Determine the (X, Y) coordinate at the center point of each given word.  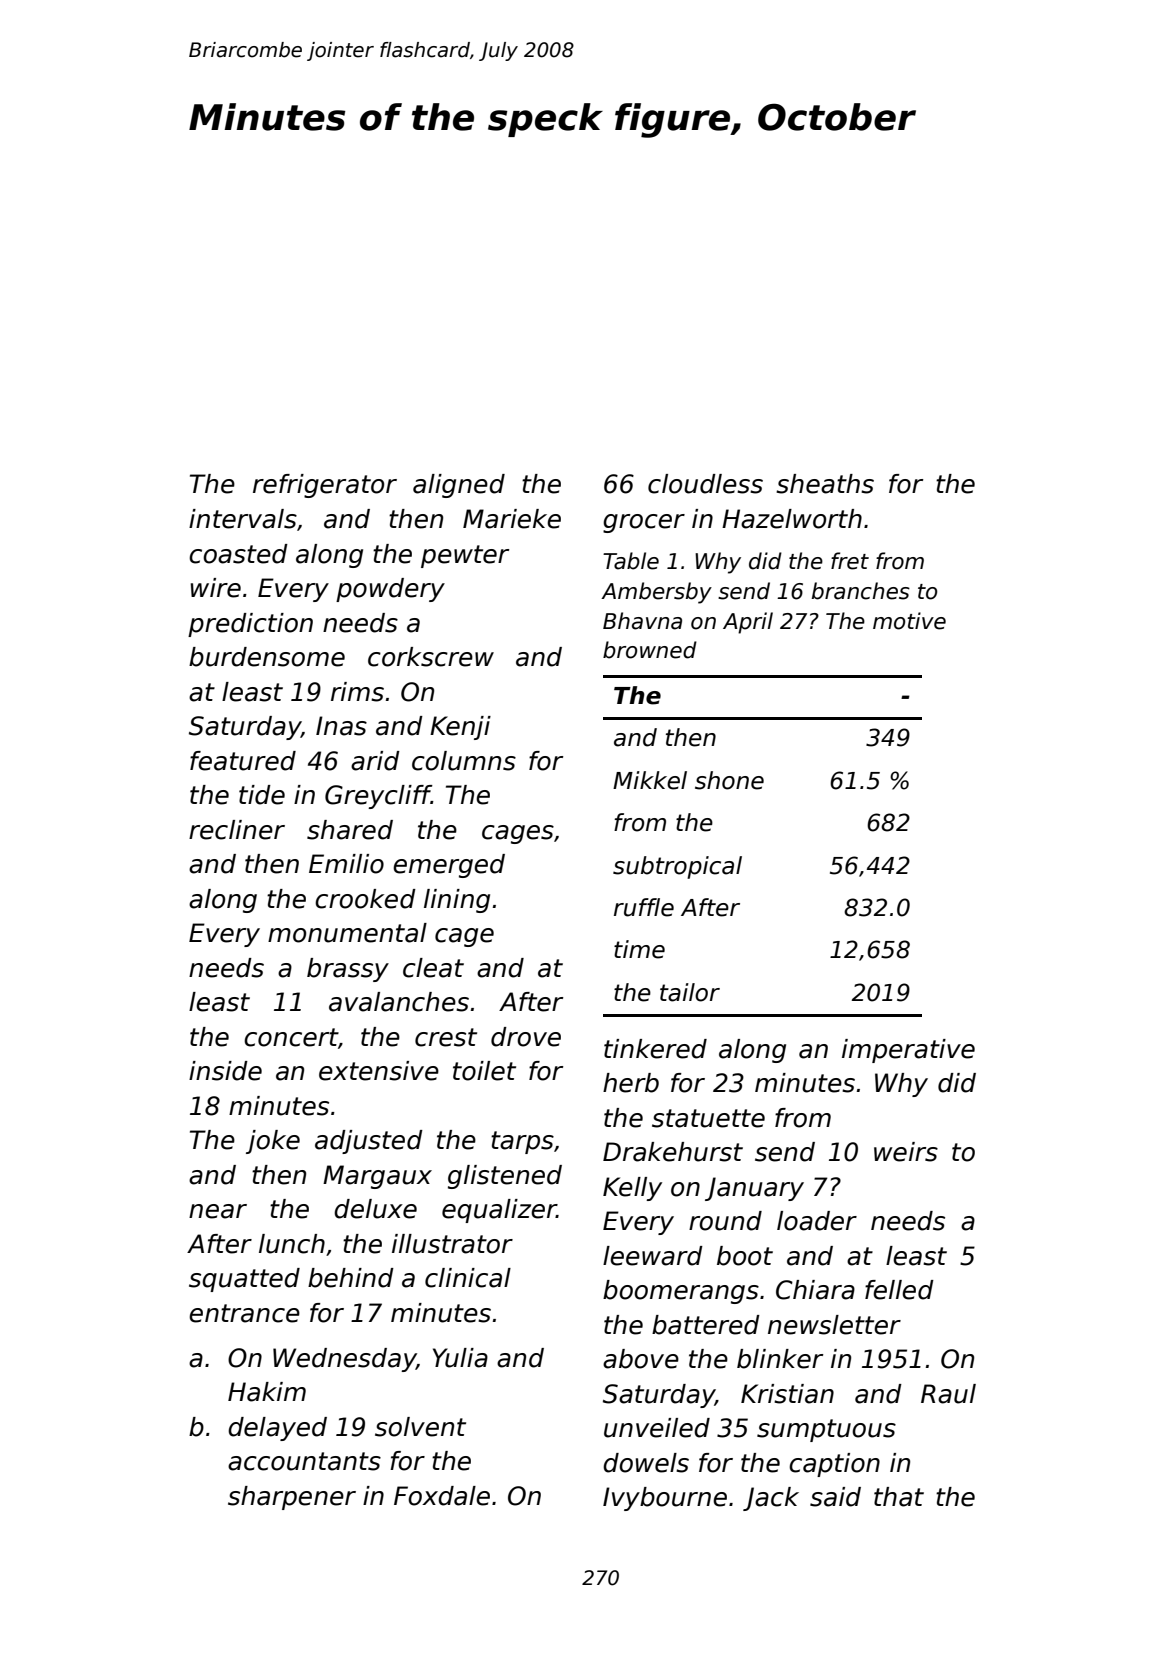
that (899, 1497)
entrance (244, 1313)
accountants (304, 1461)
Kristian (787, 1394)
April (748, 623)
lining (457, 901)
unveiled (657, 1428)
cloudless (705, 484)
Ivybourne (665, 1499)
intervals (243, 519)
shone (729, 780)
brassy (348, 970)
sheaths (825, 484)
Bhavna (642, 621)
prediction (250, 625)
